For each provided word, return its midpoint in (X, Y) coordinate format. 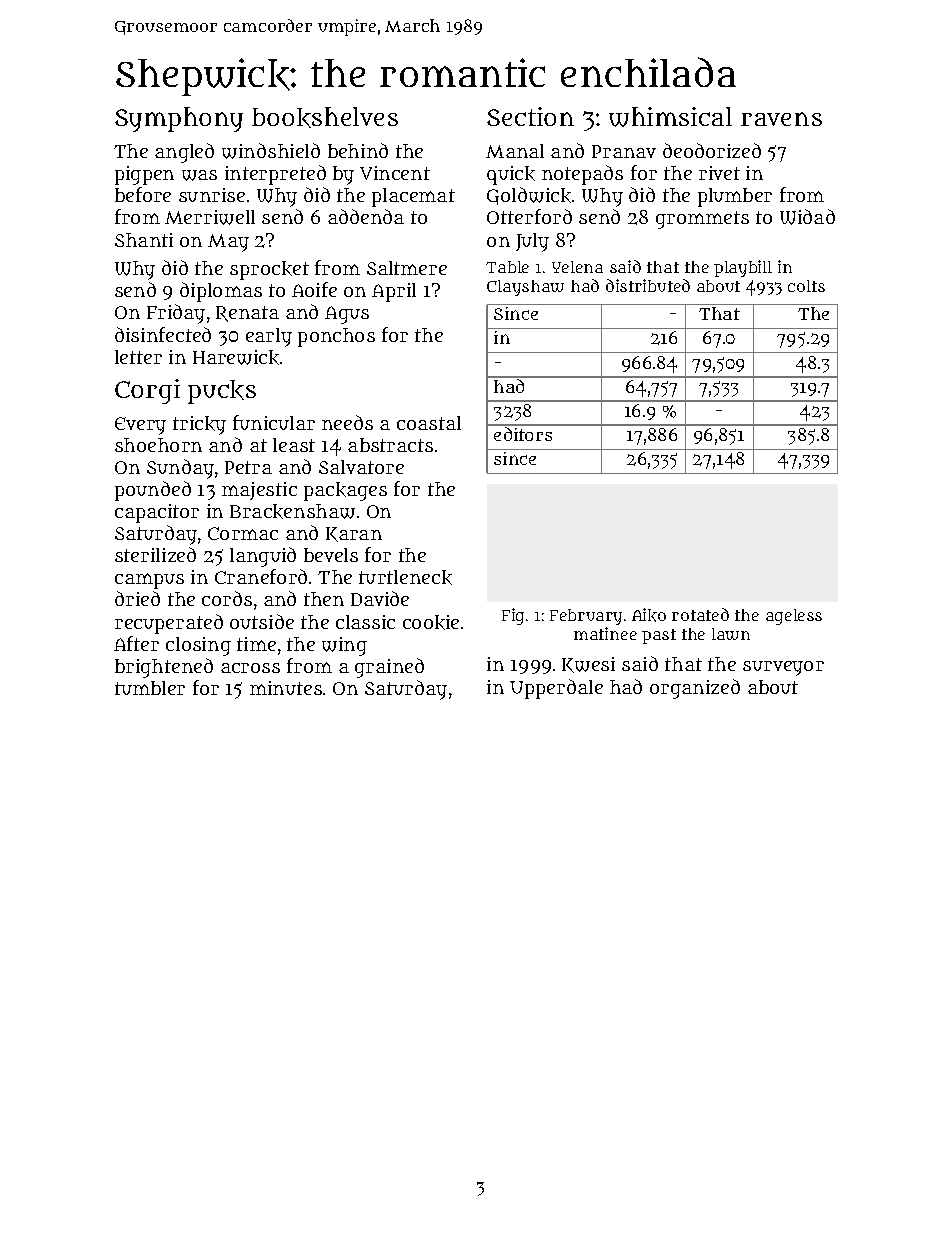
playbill (743, 268)
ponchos (336, 337)
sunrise (212, 195)
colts (806, 286)
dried (137, 598)
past (659, 636)
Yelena (577, 267)
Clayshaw (525, 288)
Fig (513, 616)
